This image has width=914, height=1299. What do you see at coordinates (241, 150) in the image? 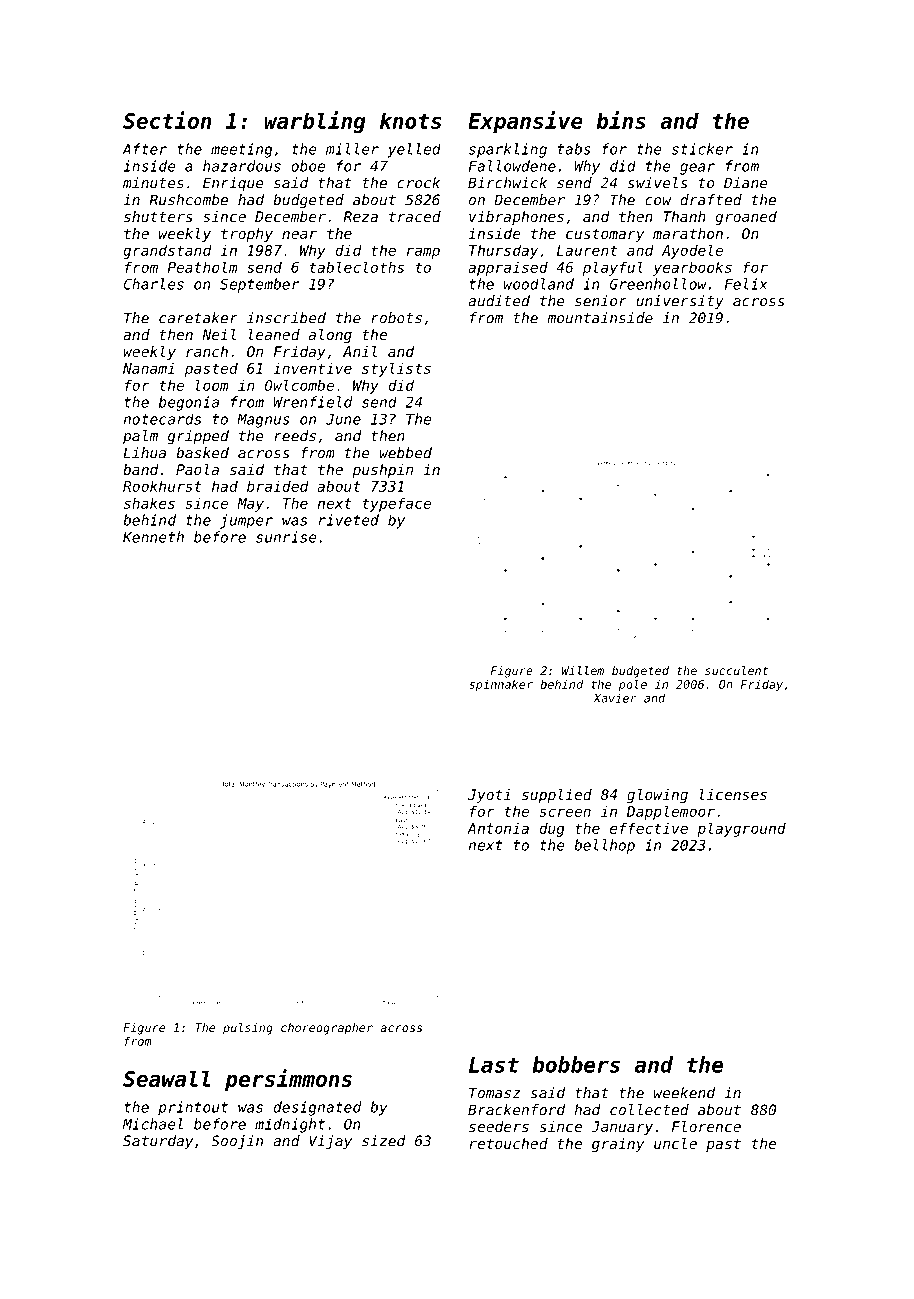
I see `meeting` at bounding box center [241, 150].
